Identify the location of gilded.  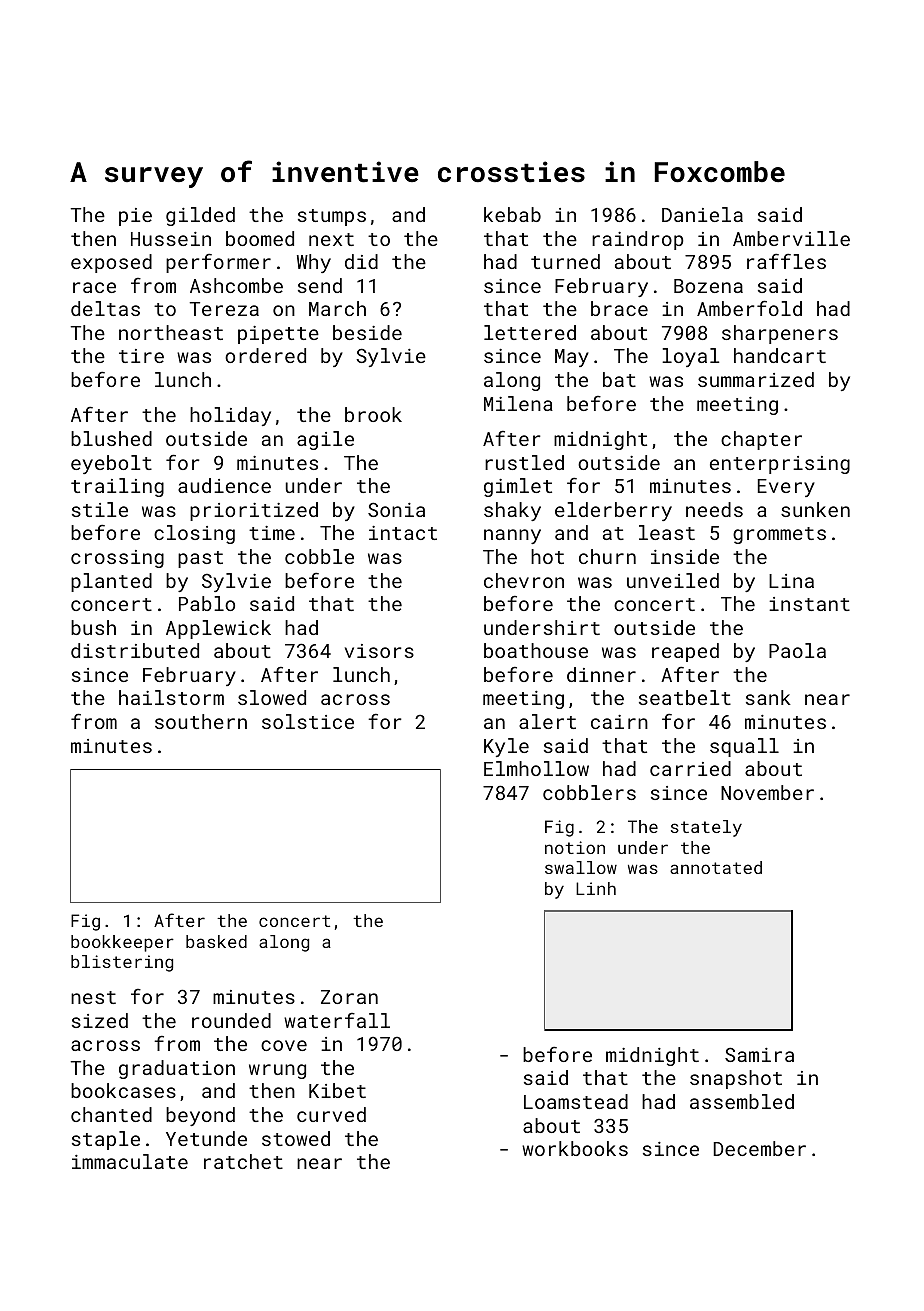
(200, 216).
